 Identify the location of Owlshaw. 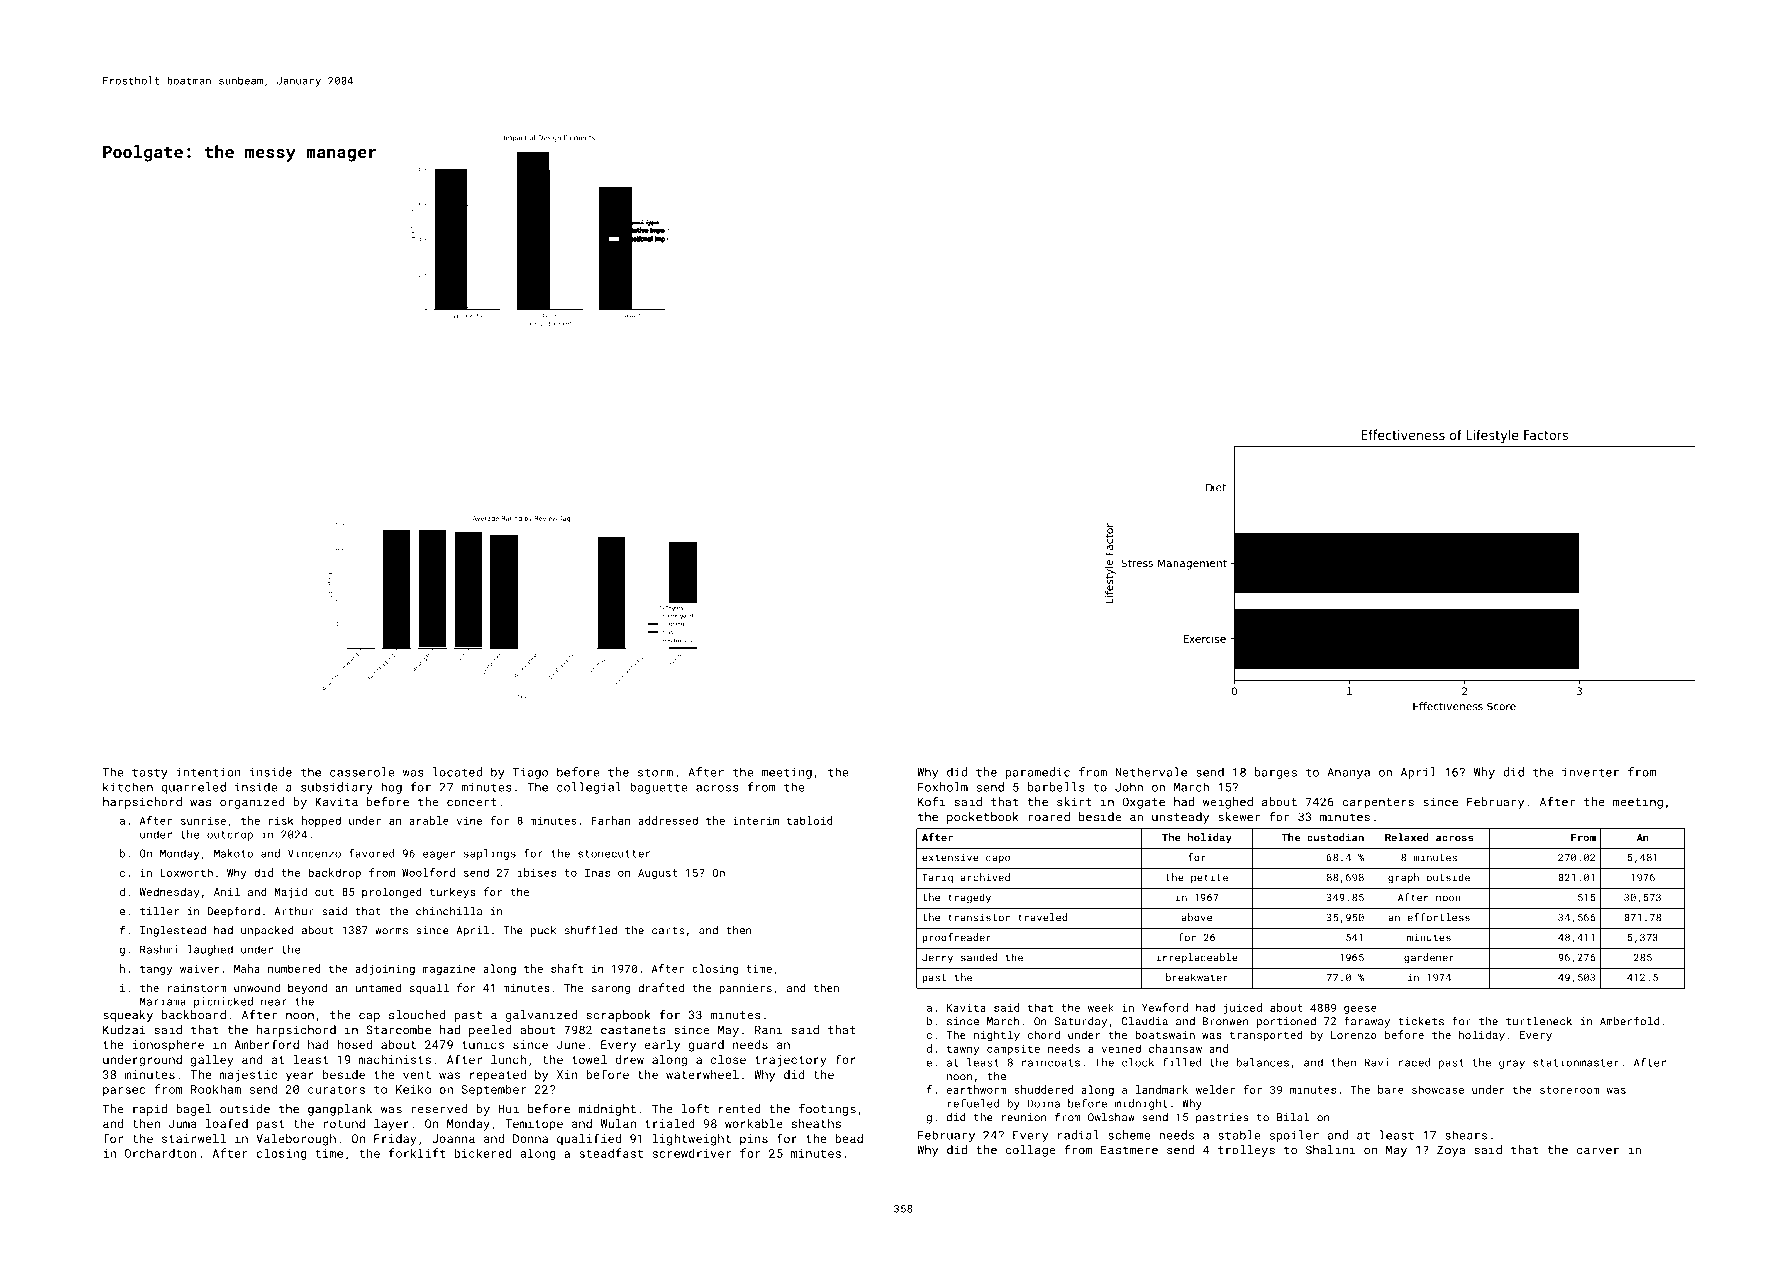
(1111, 1117).
